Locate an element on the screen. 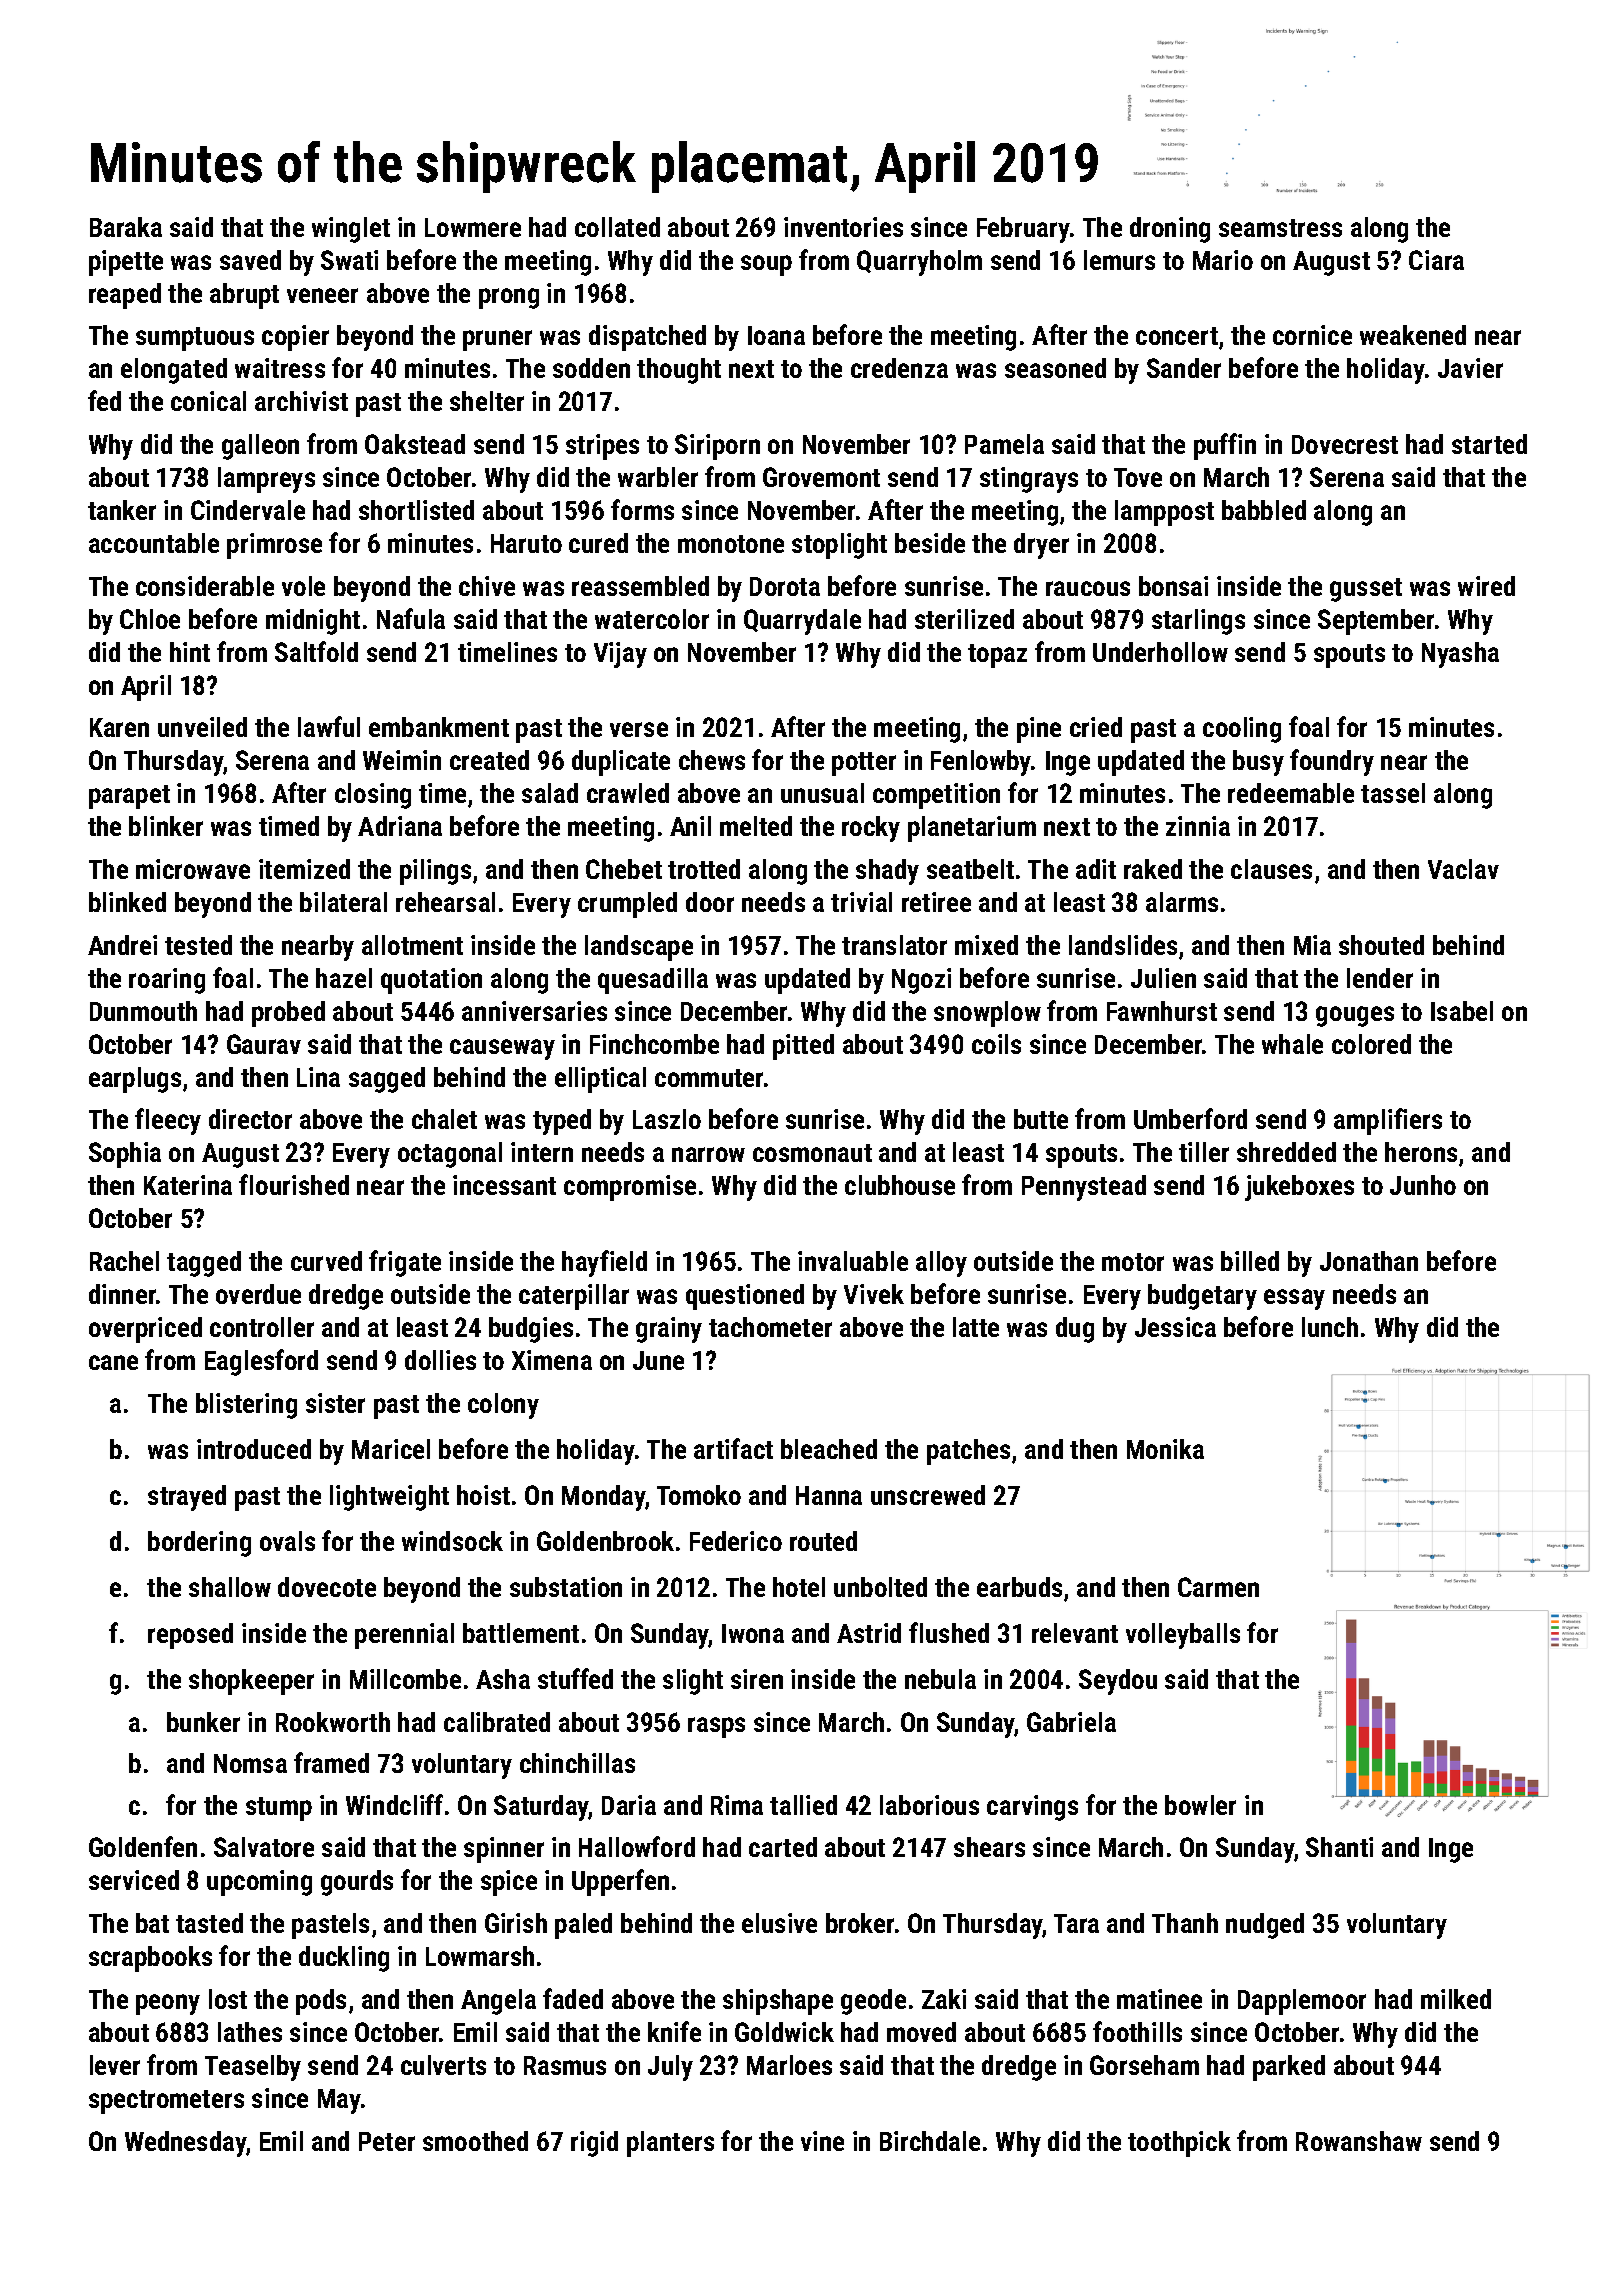 This screenshot has width=1620, height=2292. reaped is located at coordinates (125, 296).
